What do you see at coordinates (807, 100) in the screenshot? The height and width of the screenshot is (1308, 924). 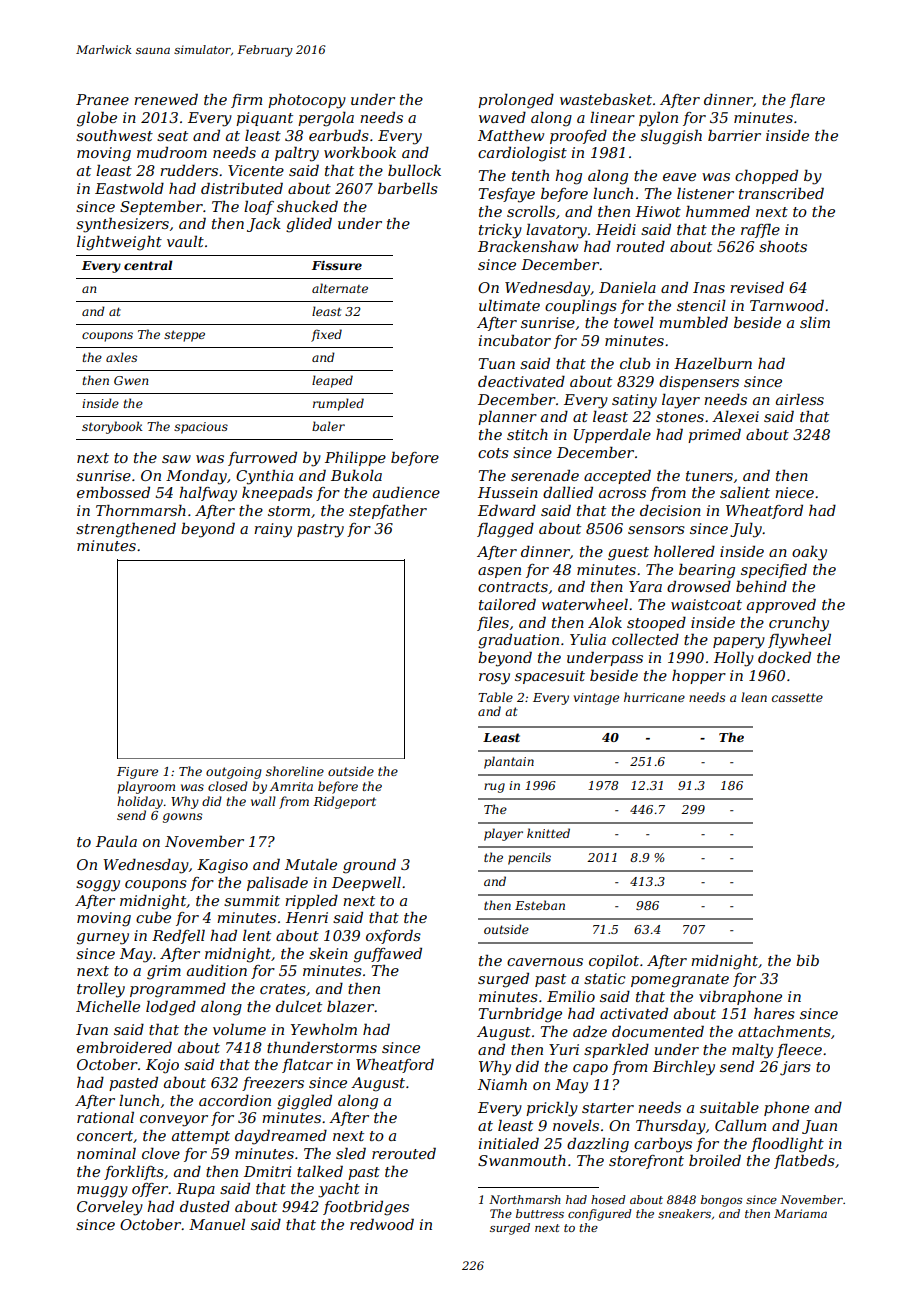 I see `flare` at bounding box center [807, 100].
